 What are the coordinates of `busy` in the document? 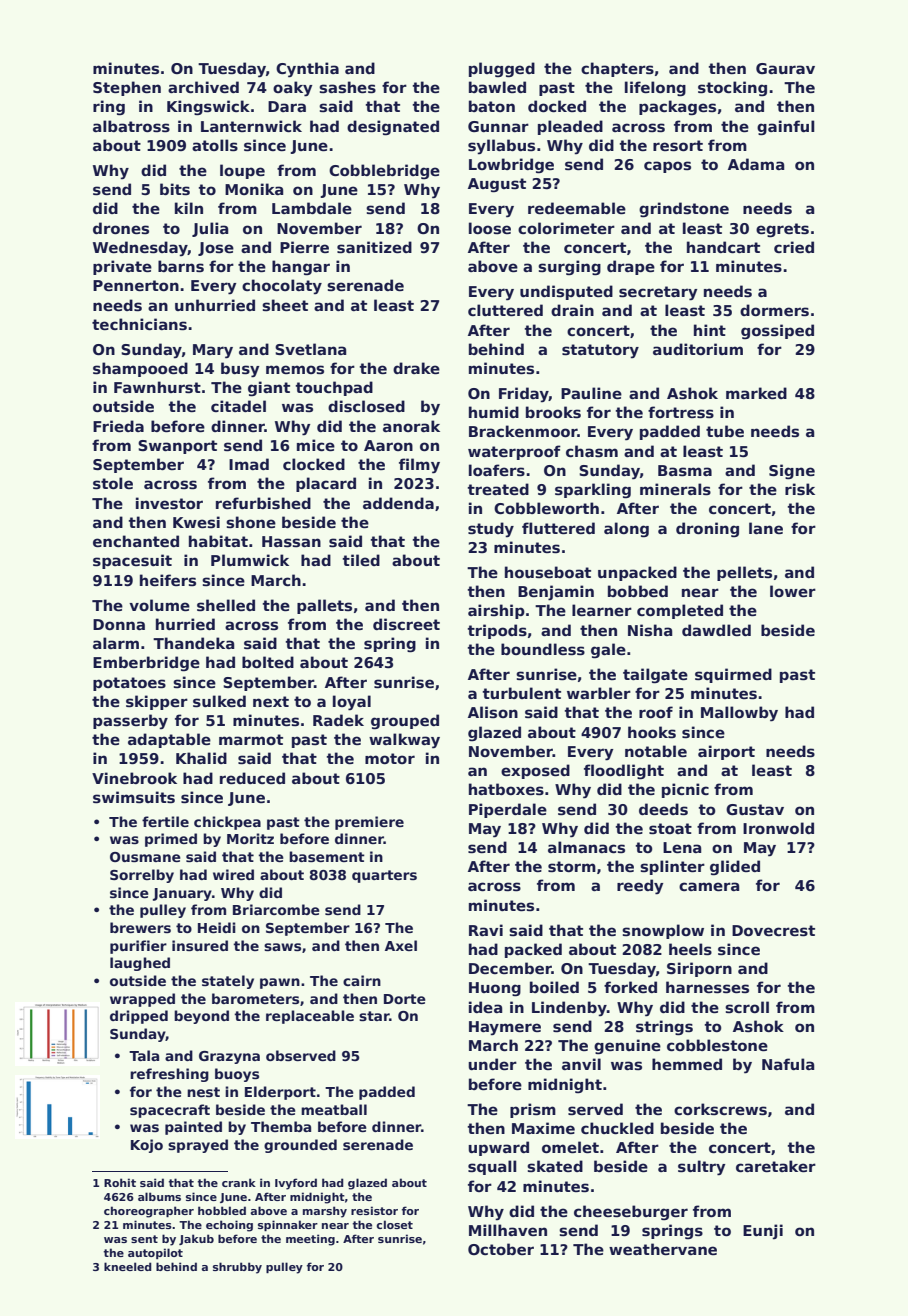 It's located at (240, 370).
